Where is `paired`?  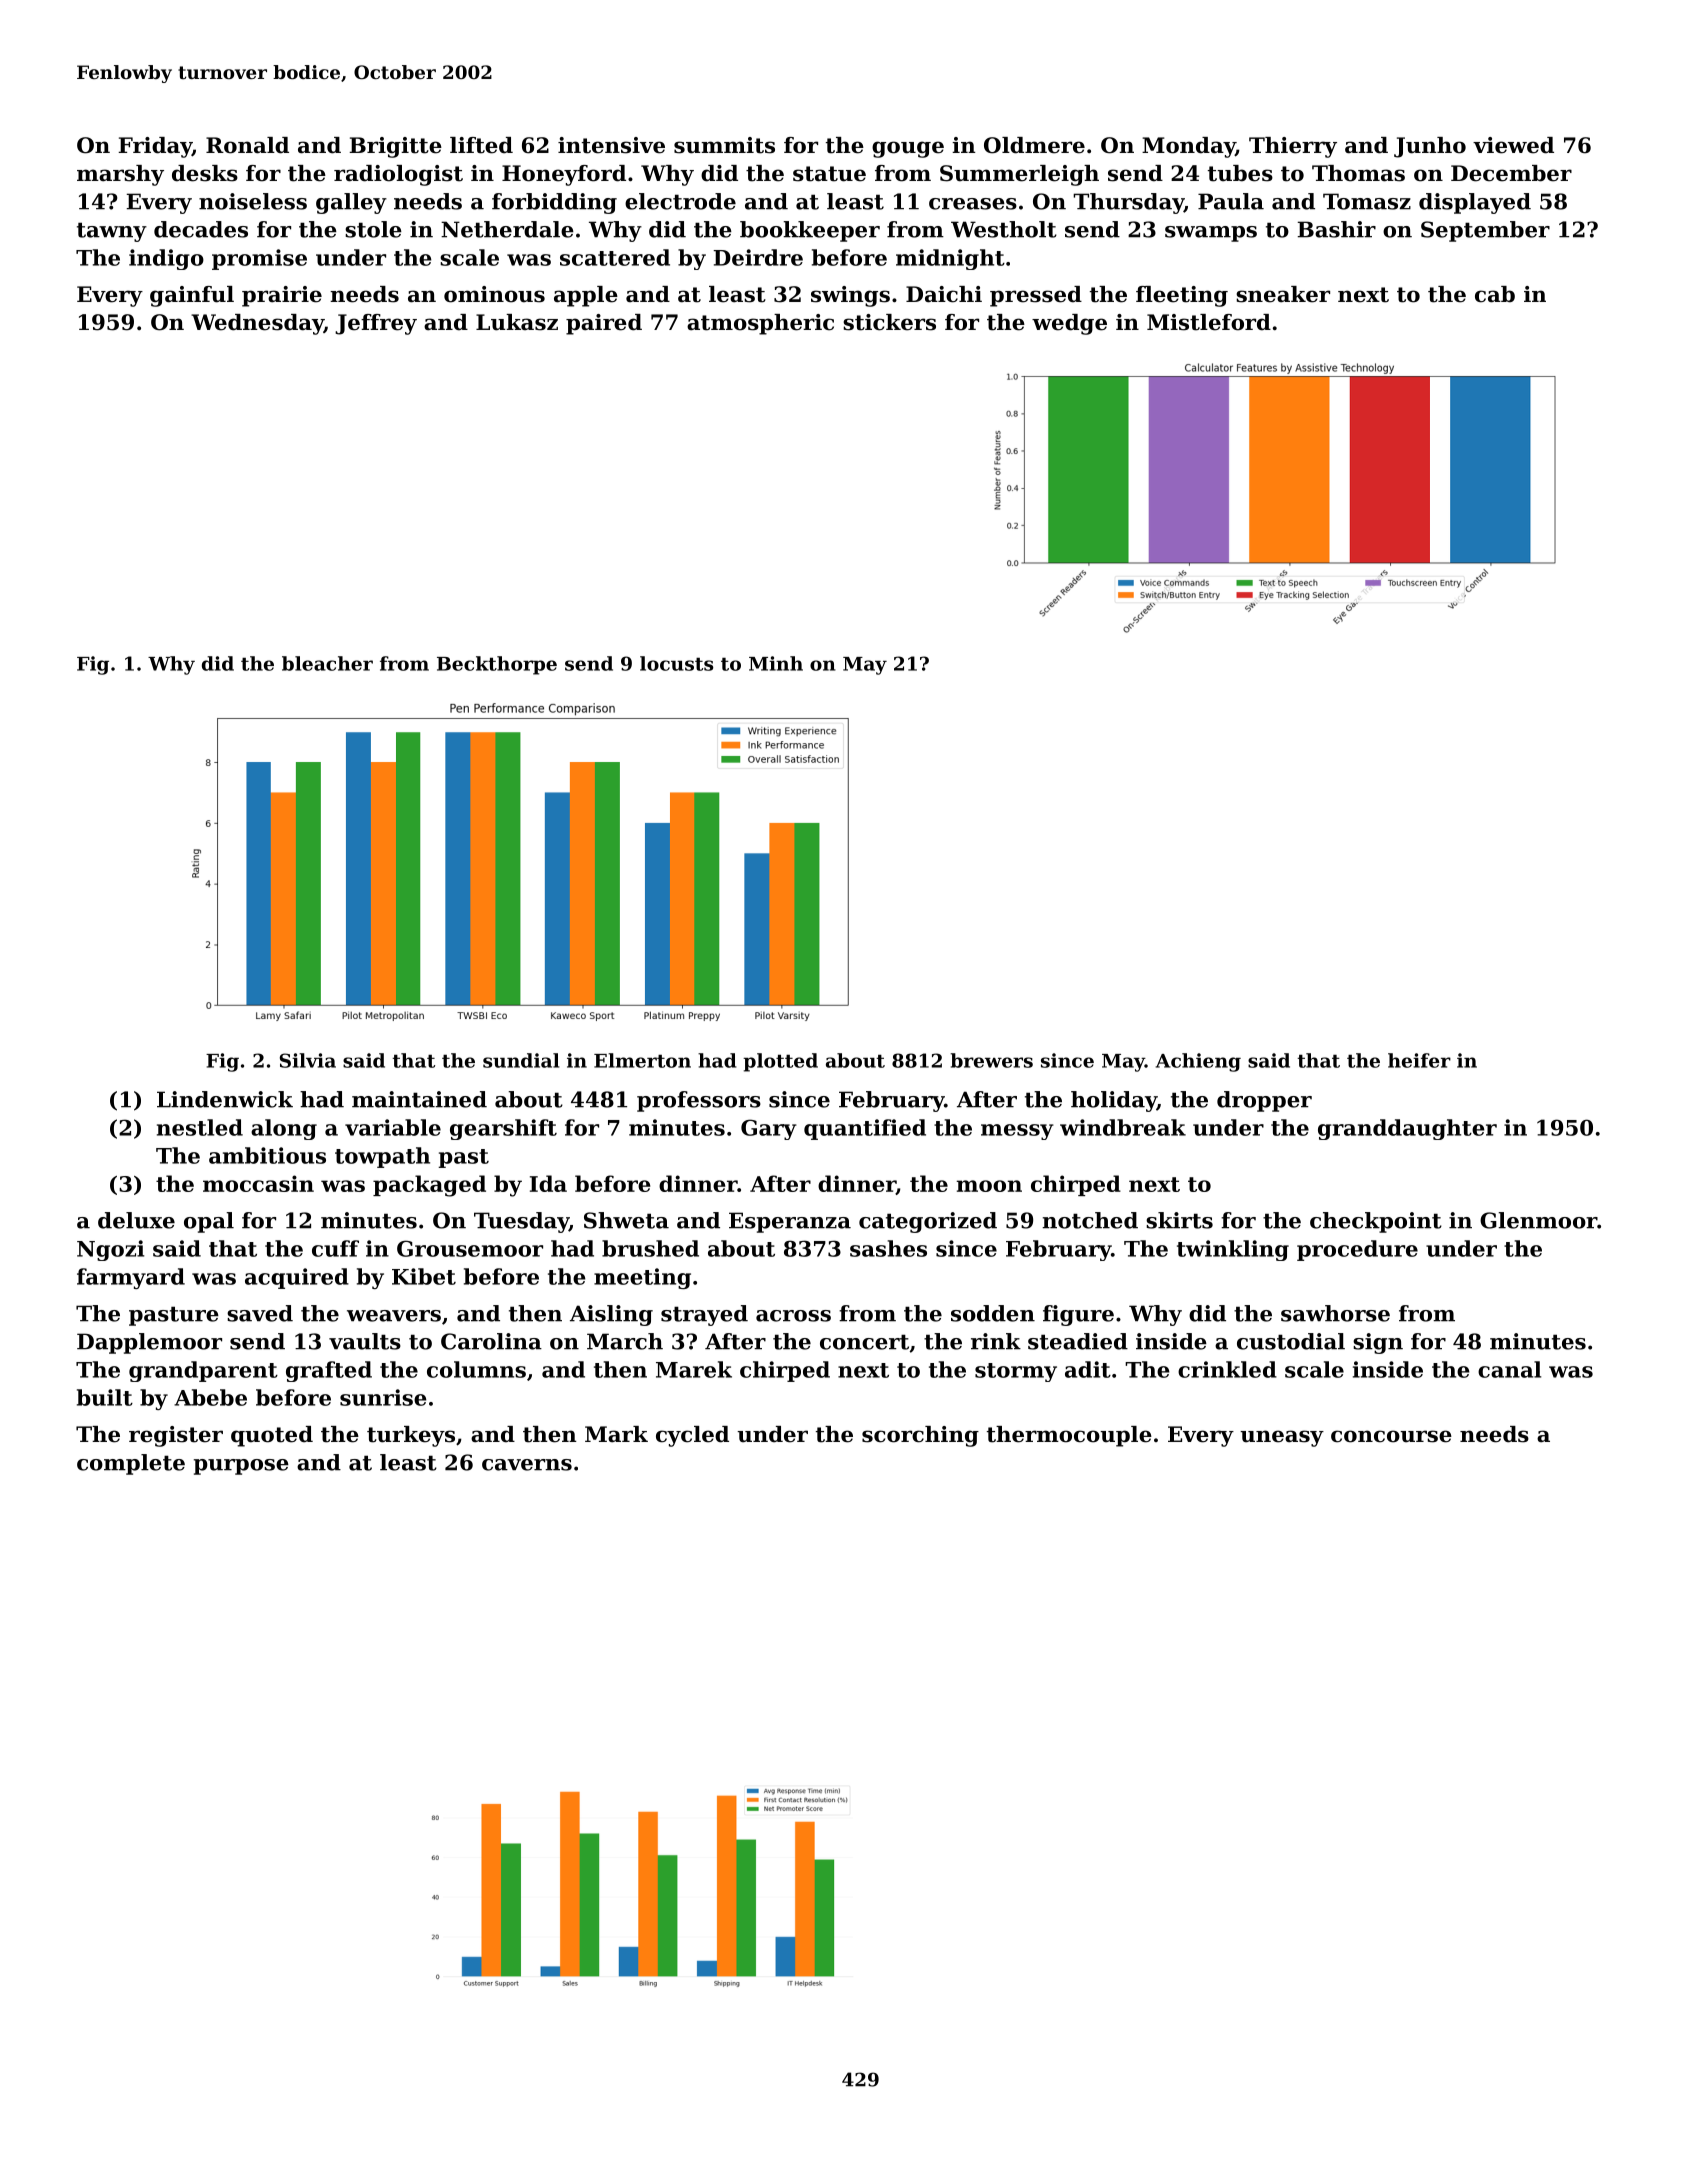
paired is located at coordinates (604, 324).
